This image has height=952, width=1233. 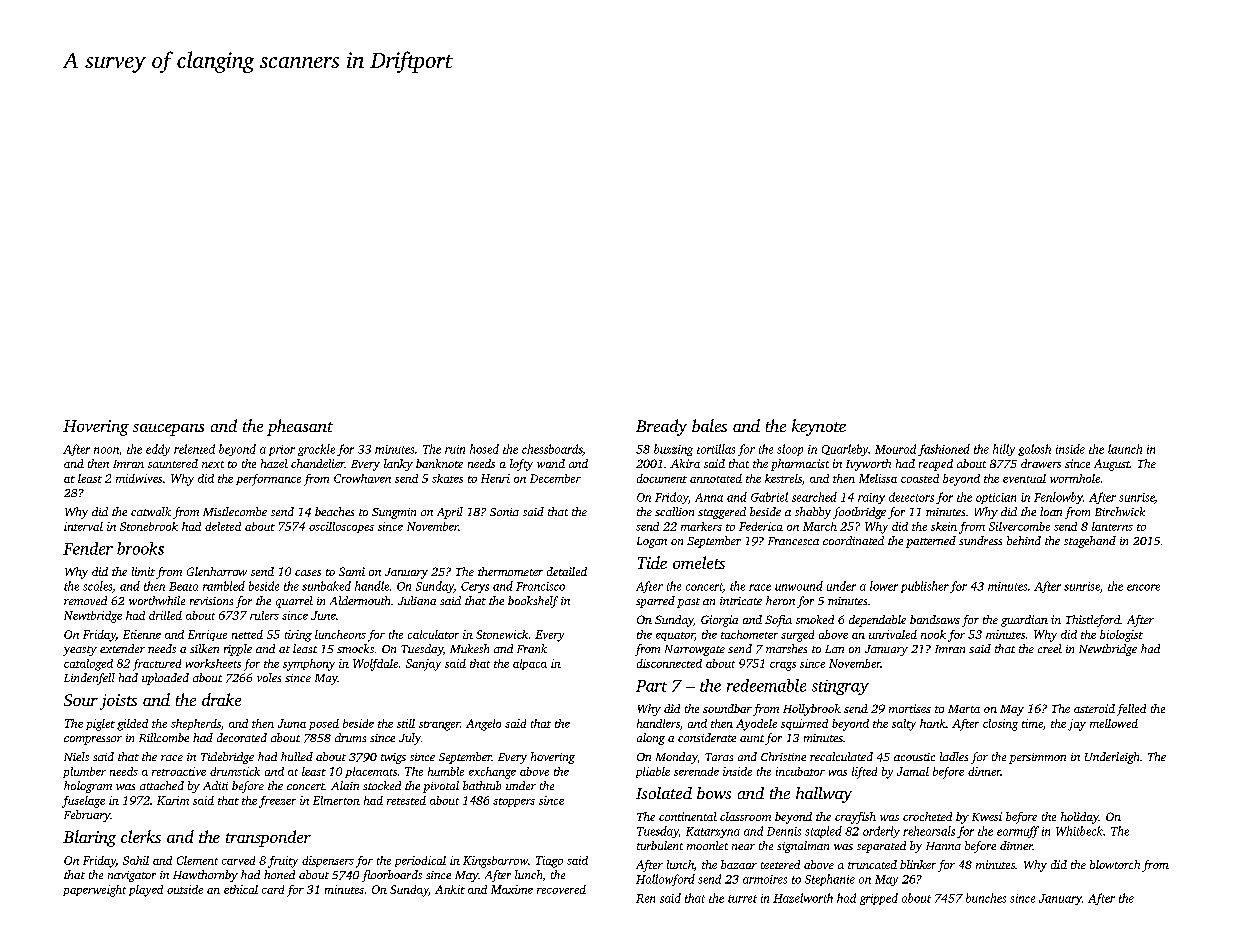 What do you see at coordinates (819, 427) in the image?
I see `keynote` at bounding box center [819, 427].
